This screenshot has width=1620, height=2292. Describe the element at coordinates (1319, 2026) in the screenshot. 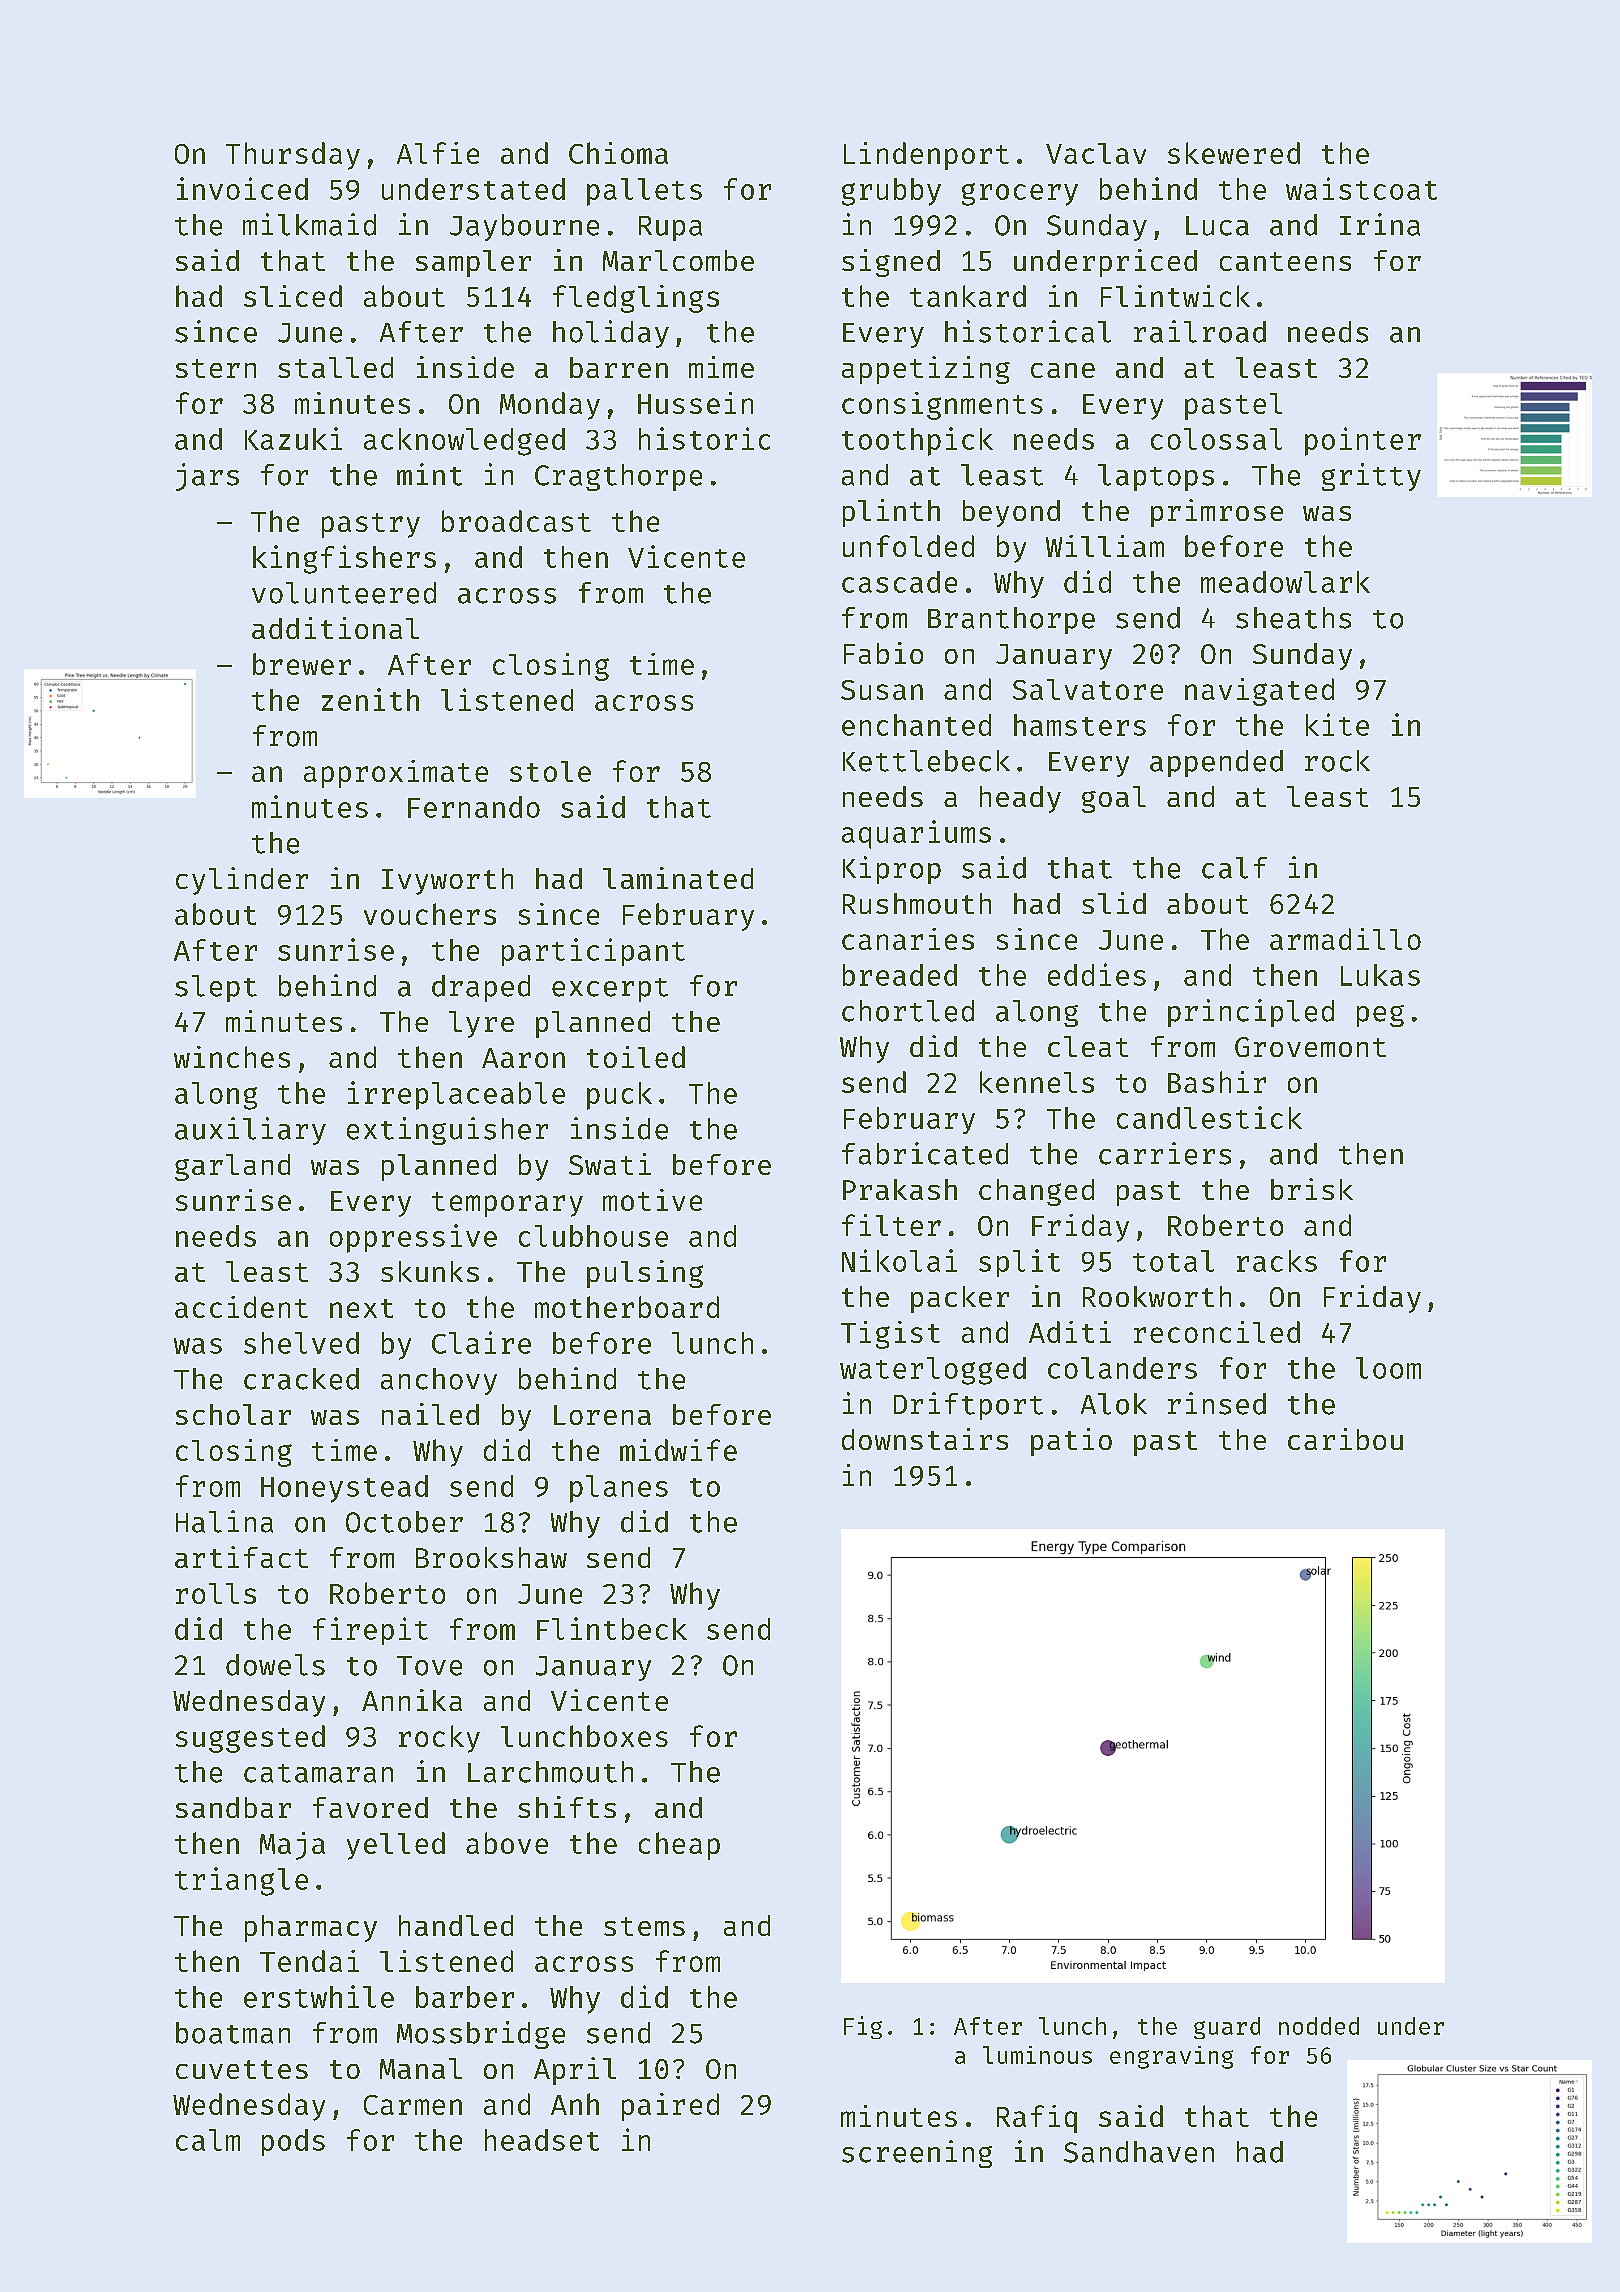

I see `nodded` at that location.
